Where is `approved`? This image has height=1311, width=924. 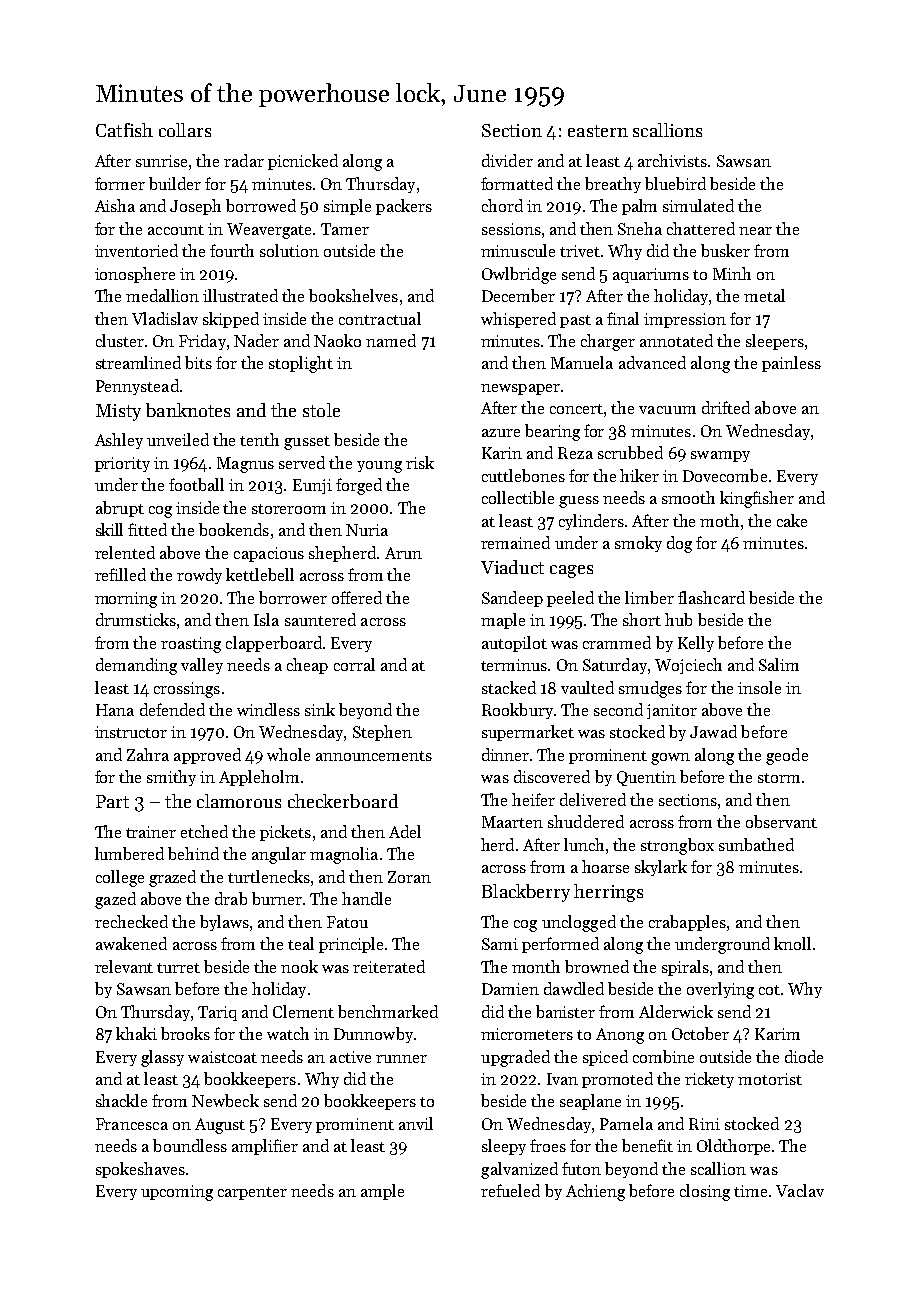 approved is located at coordinates (207, 756).
